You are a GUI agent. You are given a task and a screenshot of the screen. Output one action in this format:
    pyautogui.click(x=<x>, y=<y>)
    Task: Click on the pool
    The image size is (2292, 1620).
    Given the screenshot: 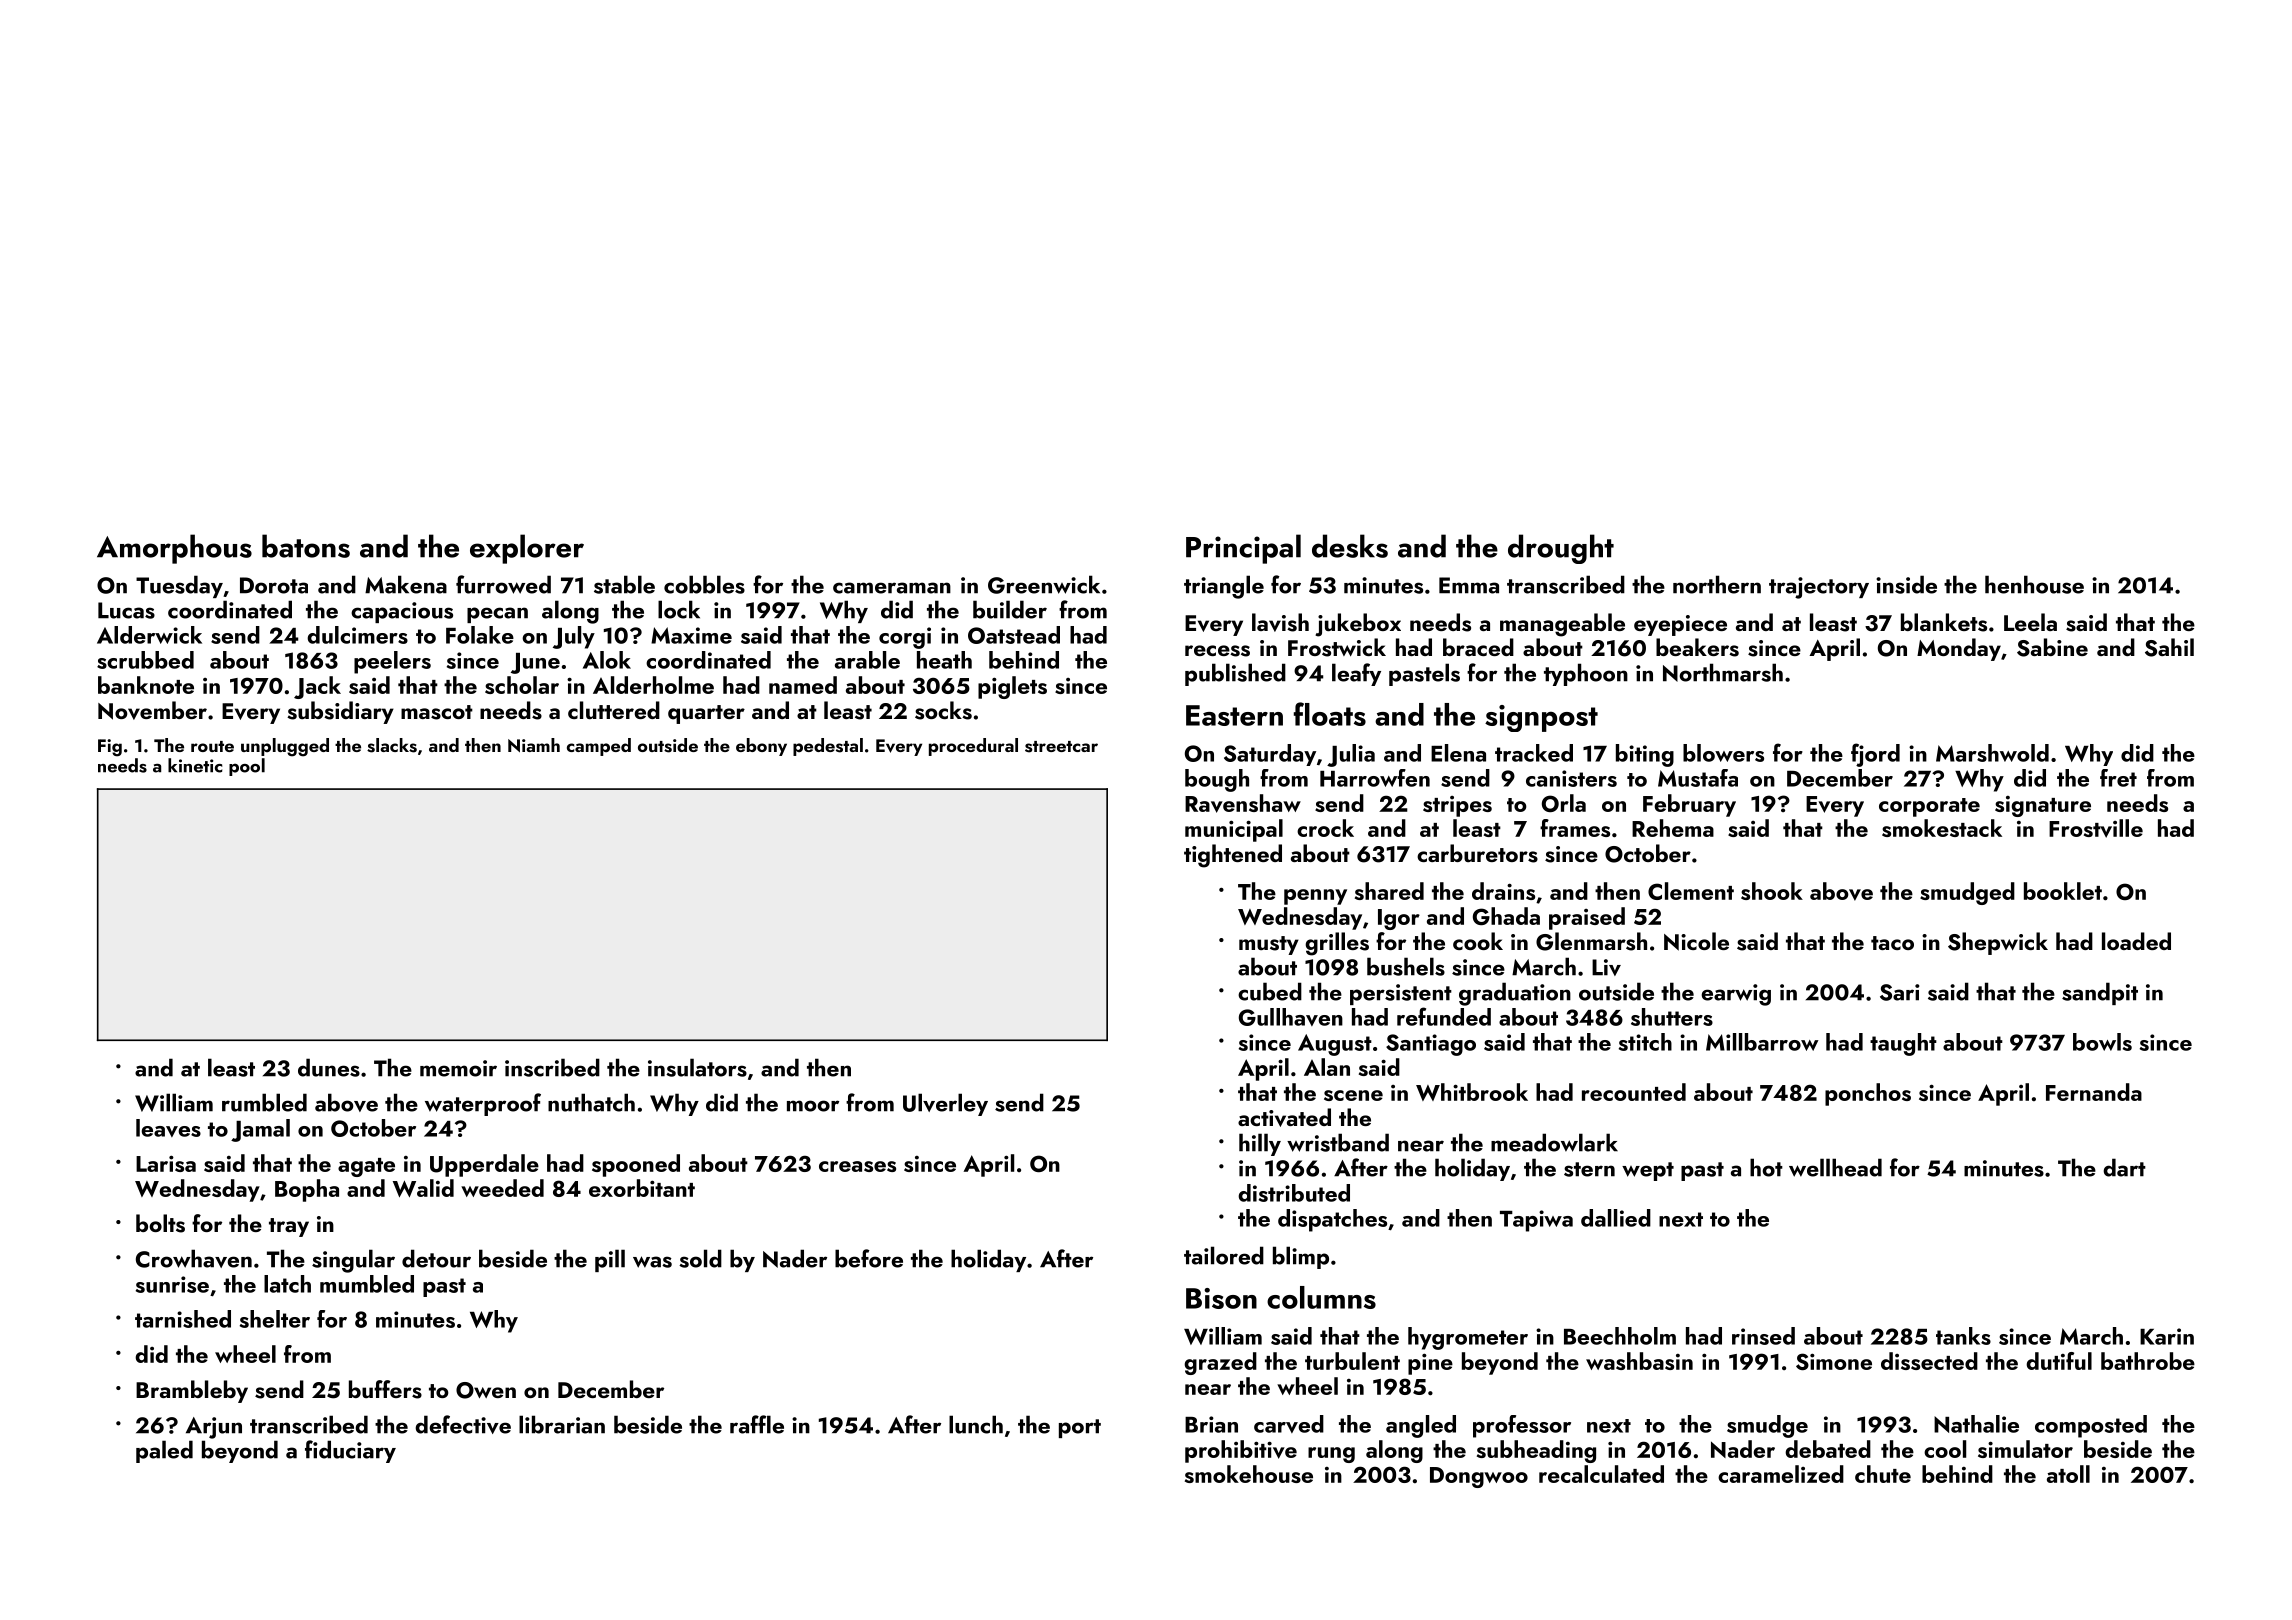 What is the action you would take?
    pyautogui.click(x=247, y=767)
